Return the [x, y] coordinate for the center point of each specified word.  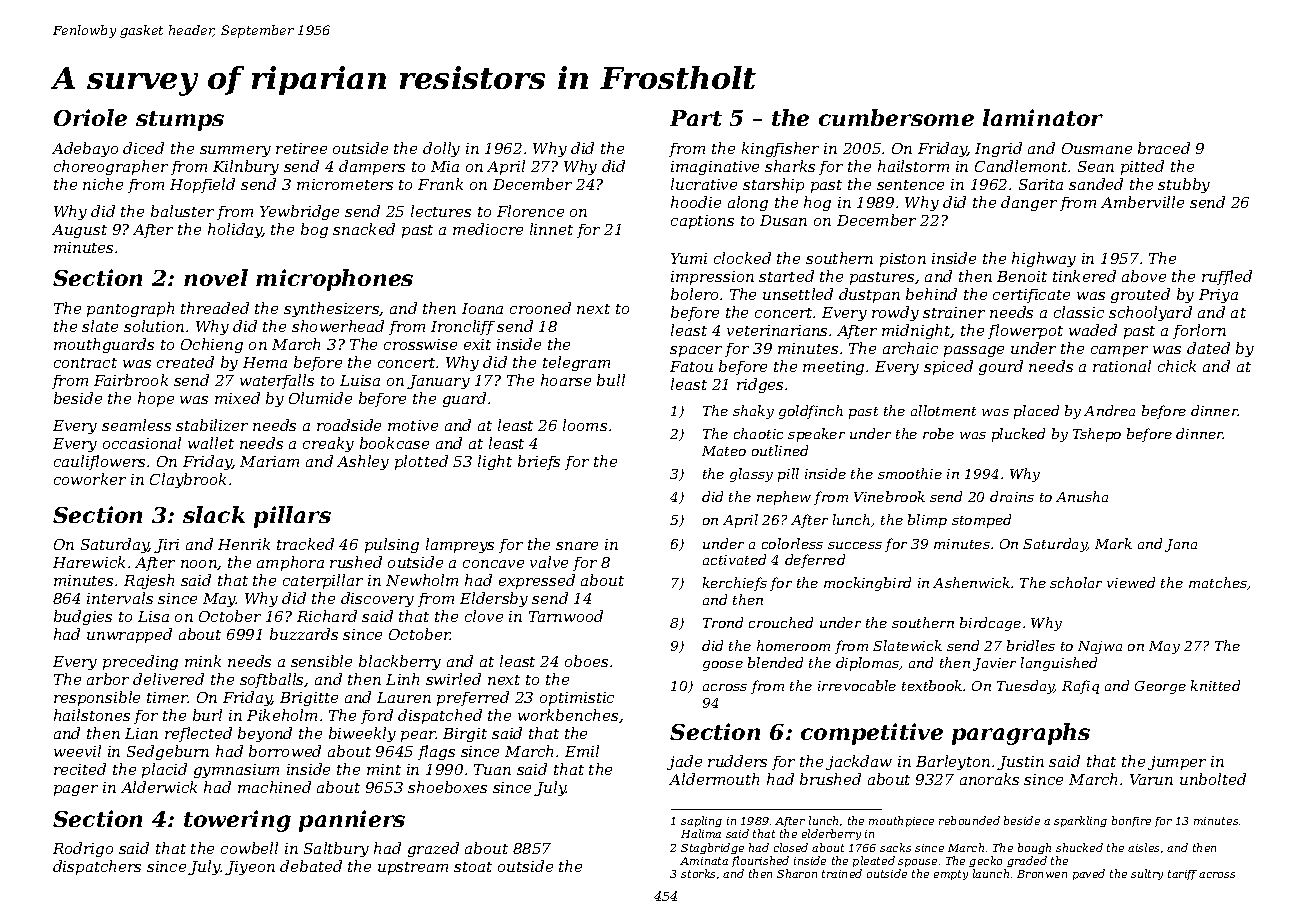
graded [1027, 861]
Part [696, 118]
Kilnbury [246, 167]
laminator [1043, 117]
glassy [751, 475]
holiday [235, 230]
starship [773, 185]
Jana [1181, 545]
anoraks [989, 779]
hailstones [92, 715]
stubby [1184, 185]
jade [684, 762]
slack [214, 514]
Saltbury [336, 849]
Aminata [704, 861]
